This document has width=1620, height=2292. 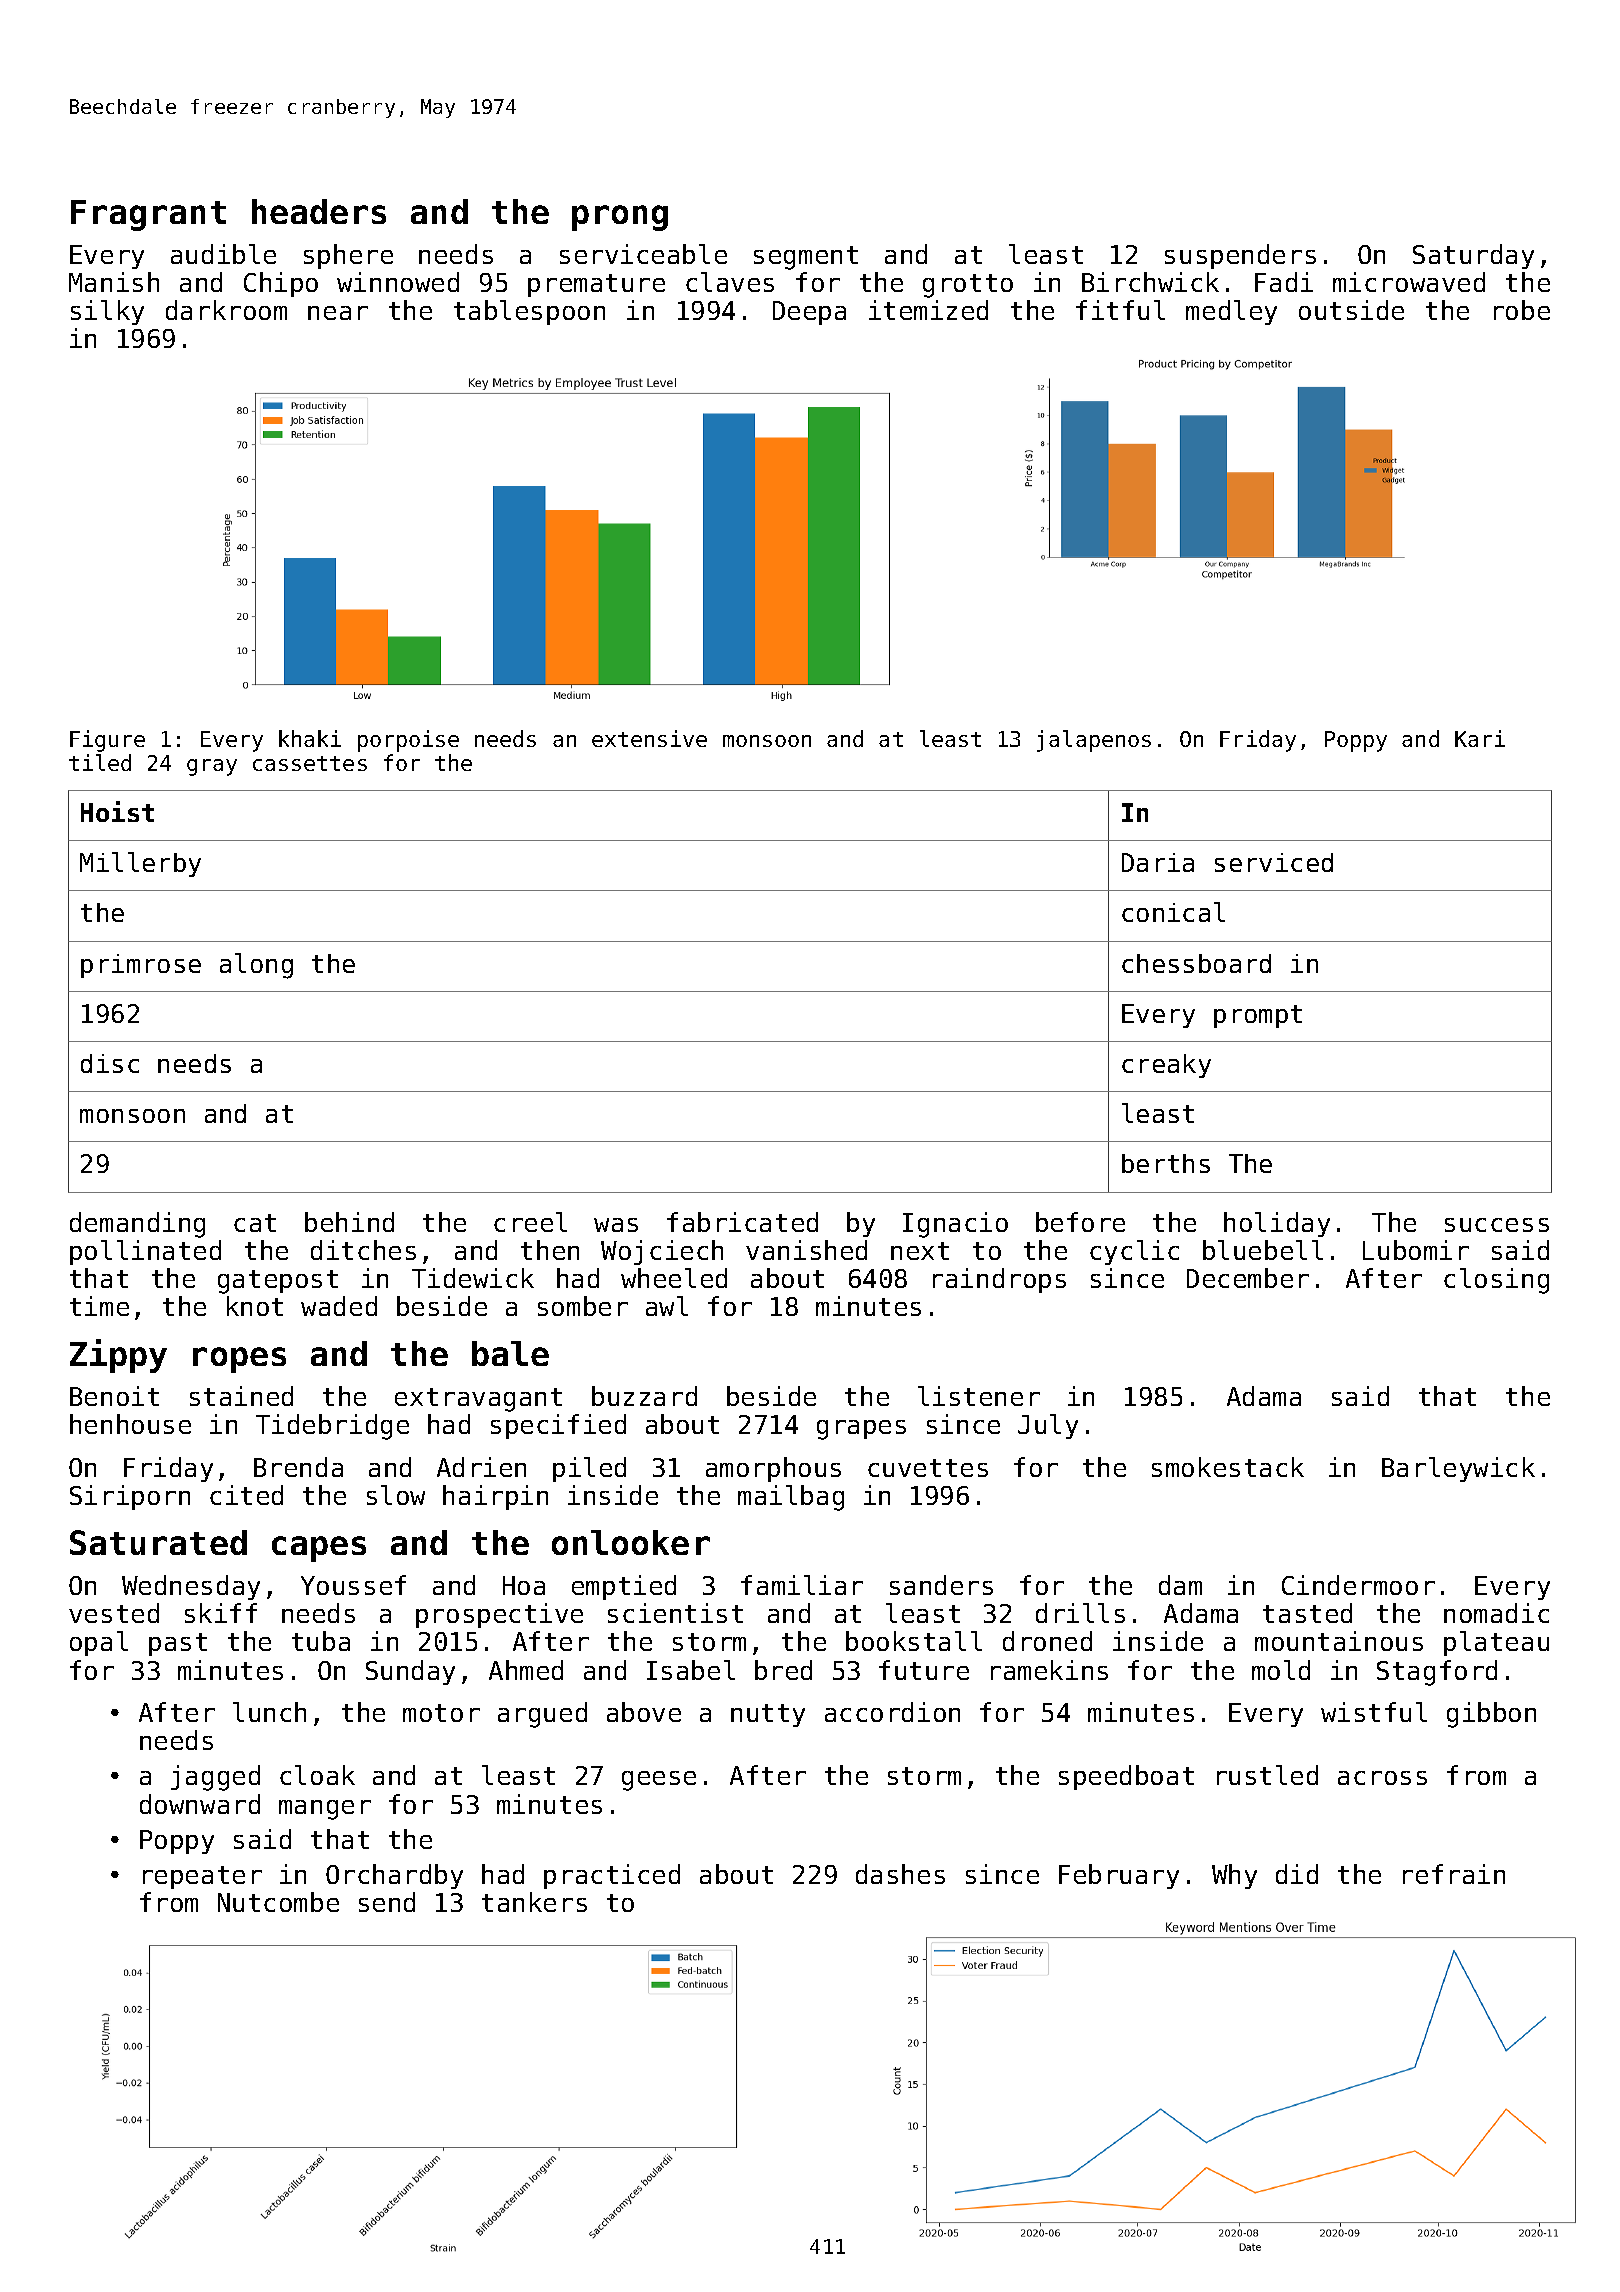 What do you see at coordinates (1166, 1066) in the document?
I see `creaky` at bounding box center [1166, 1066].
